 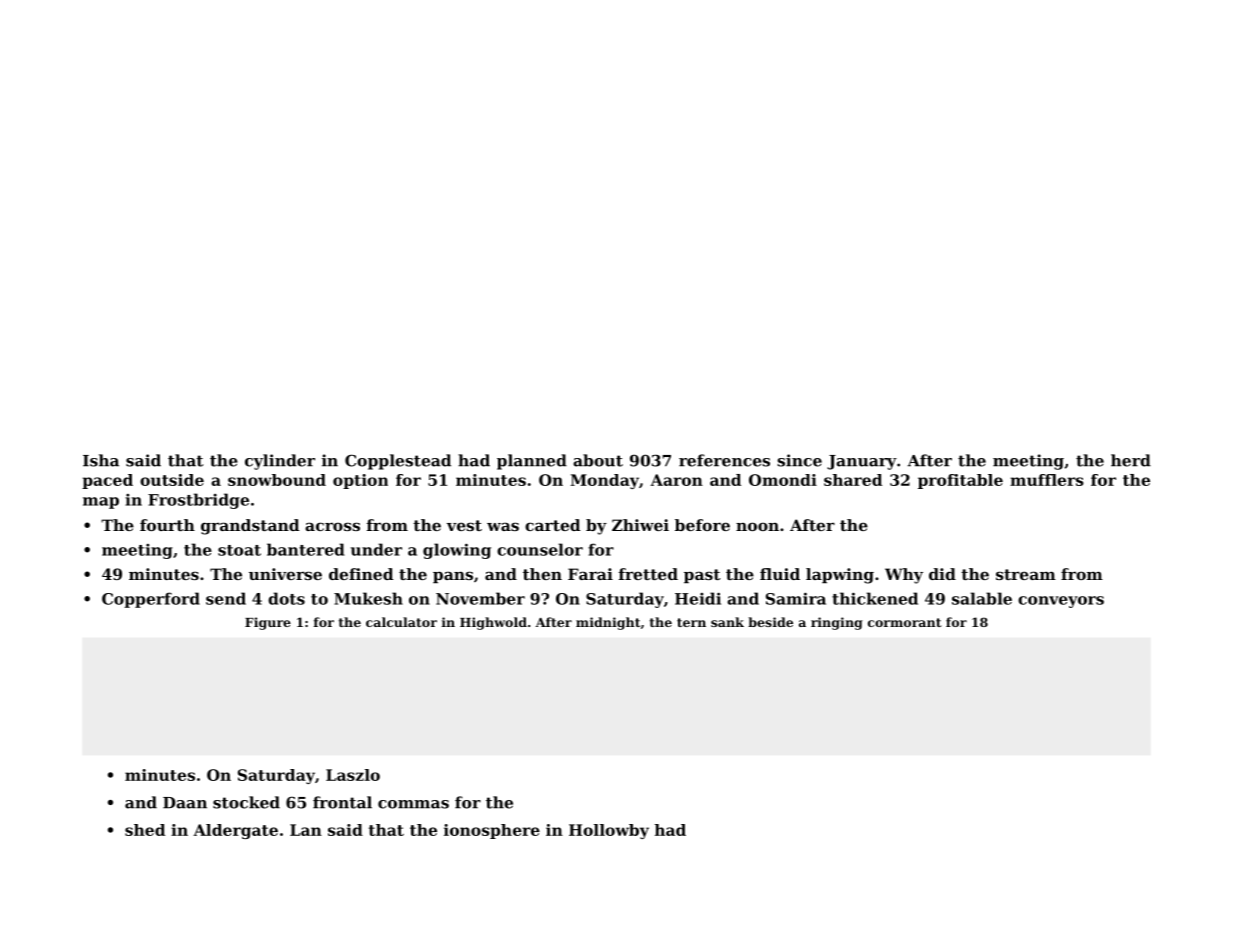 What do you see at coordinates (493, 623) in the image?
I see `Highwold` at bounding box center [493, 623].
